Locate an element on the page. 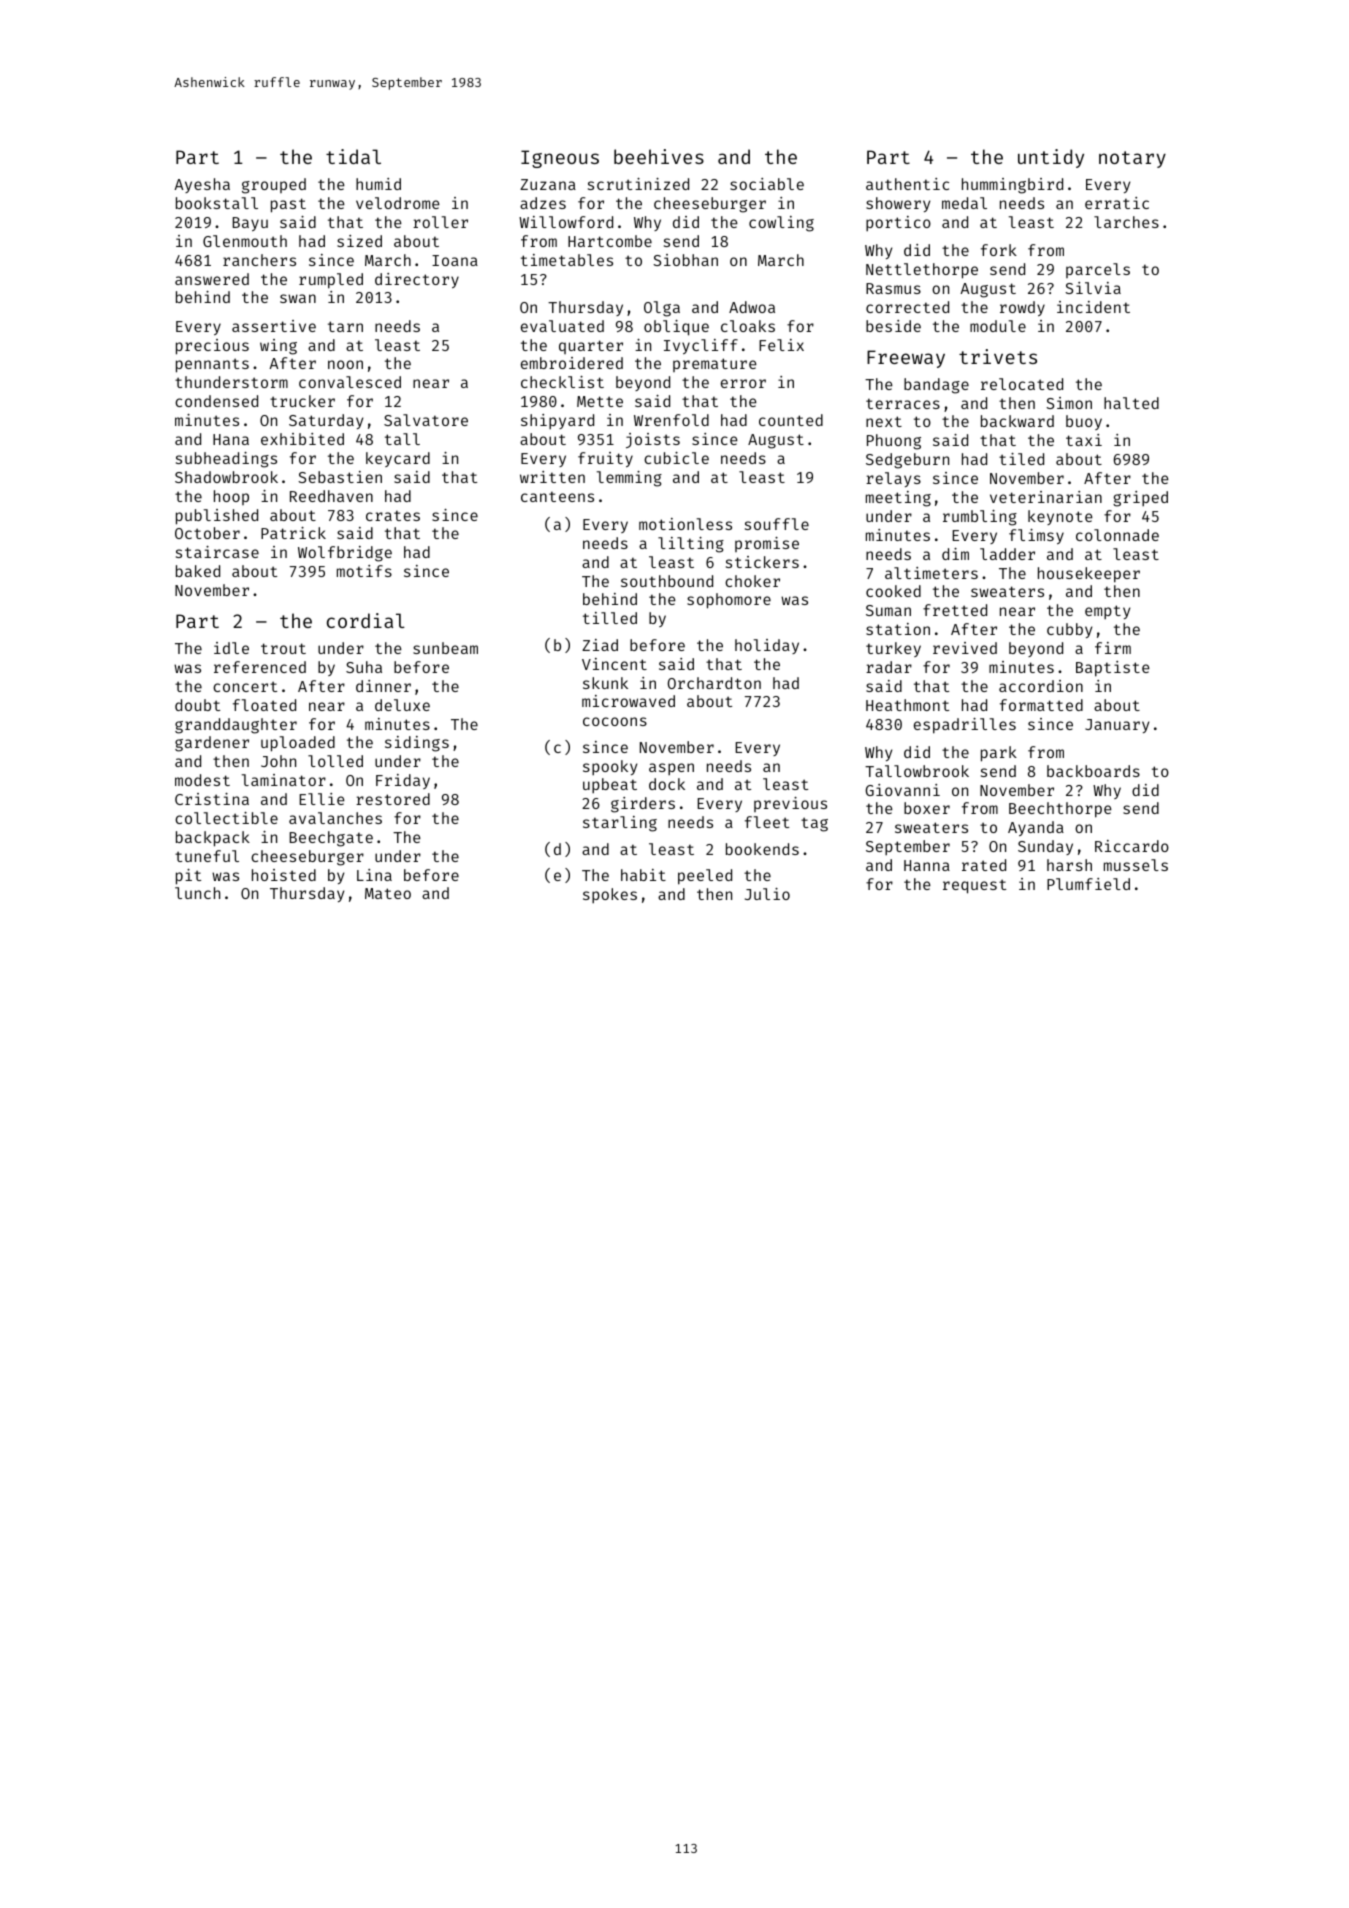 The height and width of the page is (1908, 1349). embroidered is located at coordinates (572, 363).
